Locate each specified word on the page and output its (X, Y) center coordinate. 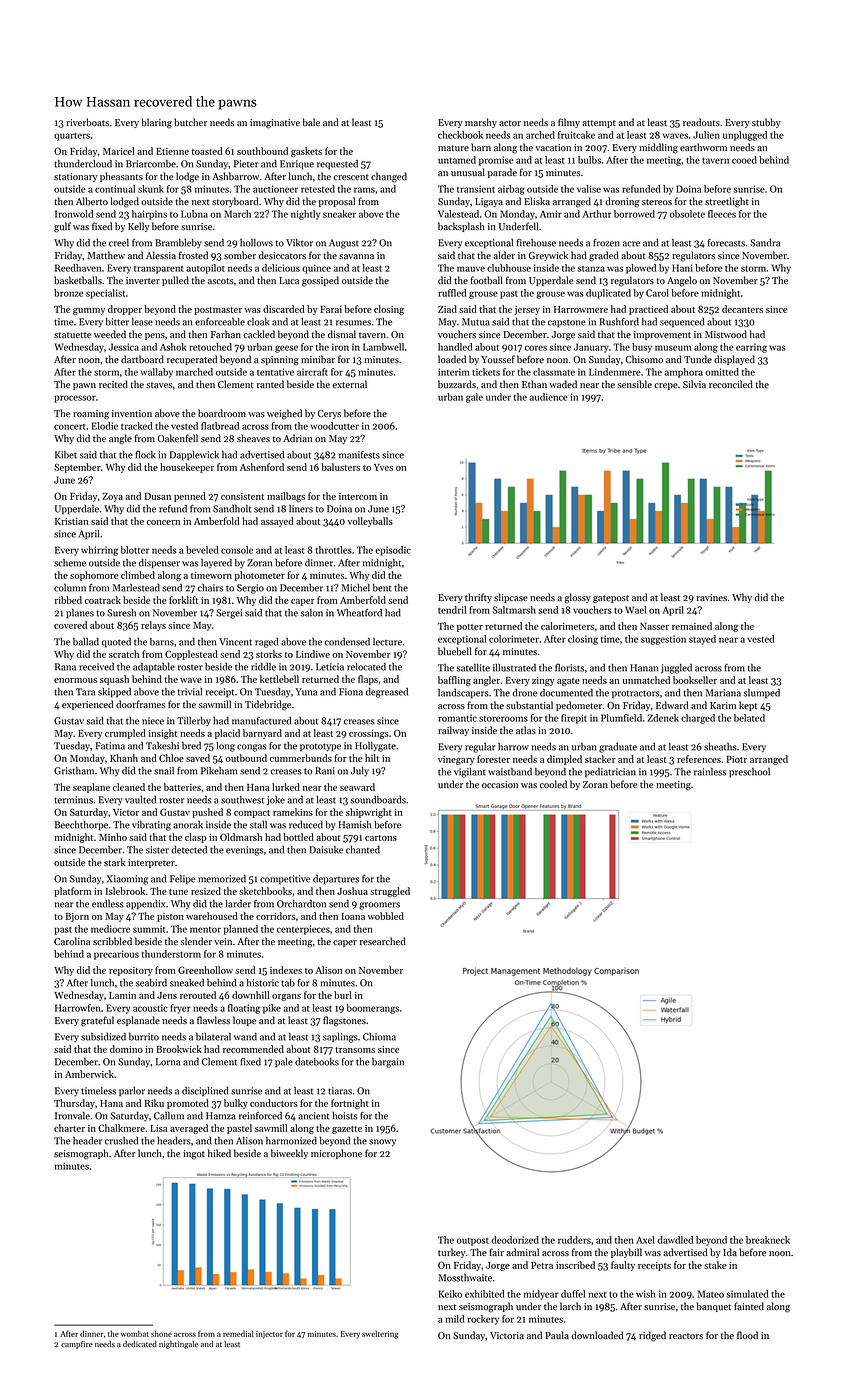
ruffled (452, 293)
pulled (175, 281)
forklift (183, 600)
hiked (219, 1153)
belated (749, 718)
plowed (641, 269)
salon (312, 612)
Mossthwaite (465, 1277)
